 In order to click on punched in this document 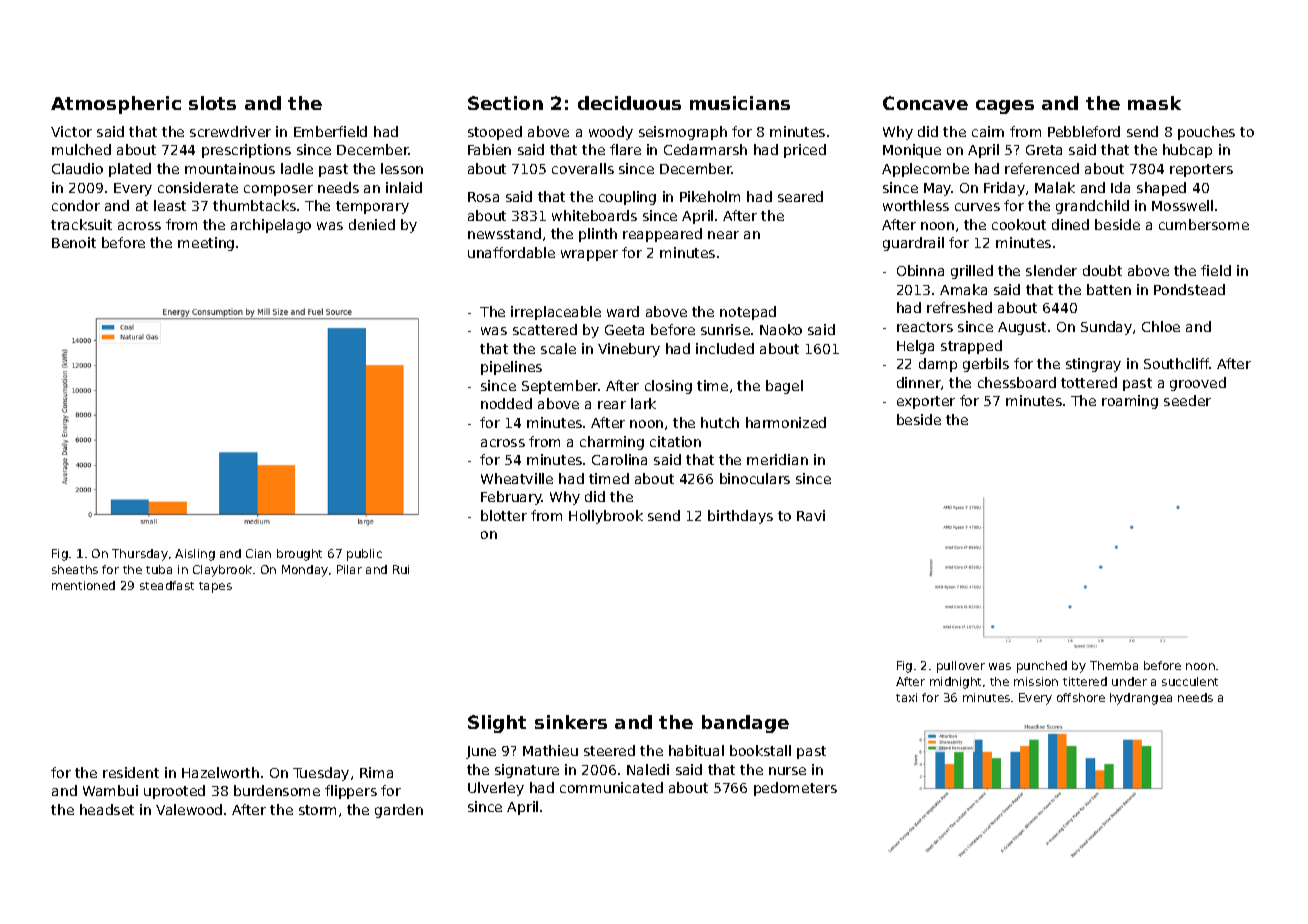, I will do `click(1042, 667)`.
